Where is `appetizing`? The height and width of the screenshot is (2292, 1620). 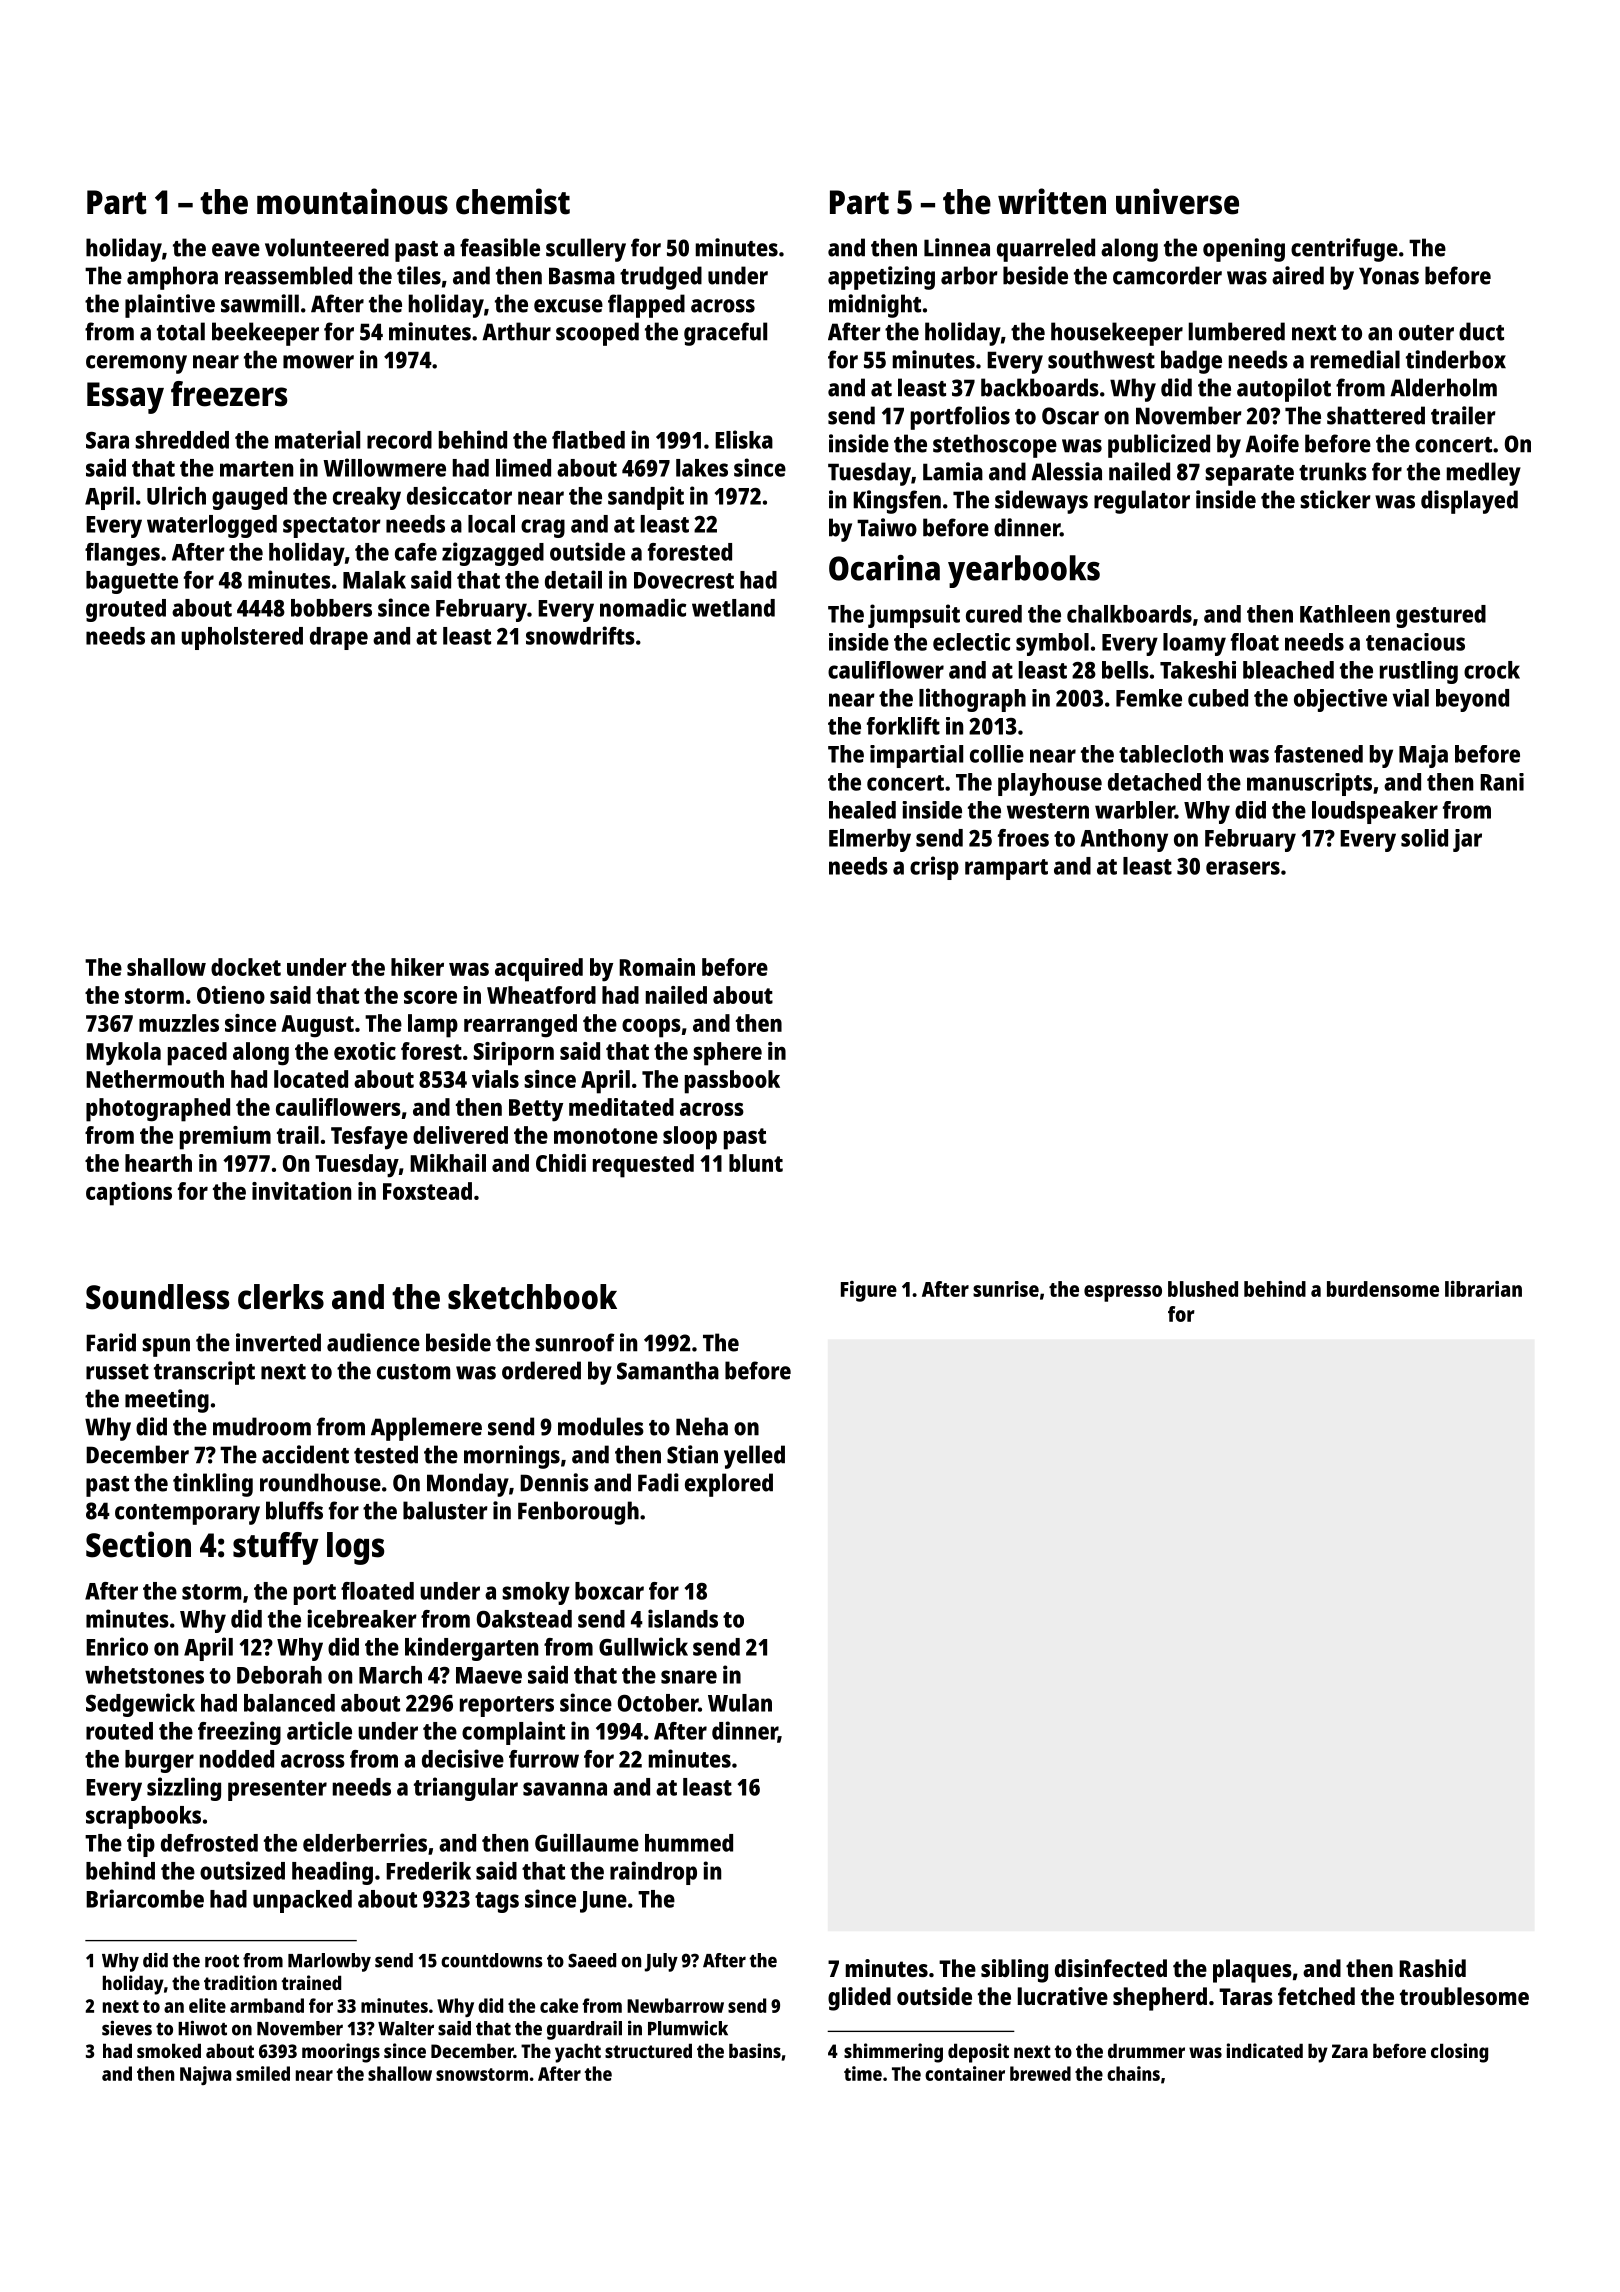
appetizing is located at coordinates (881, 278).
